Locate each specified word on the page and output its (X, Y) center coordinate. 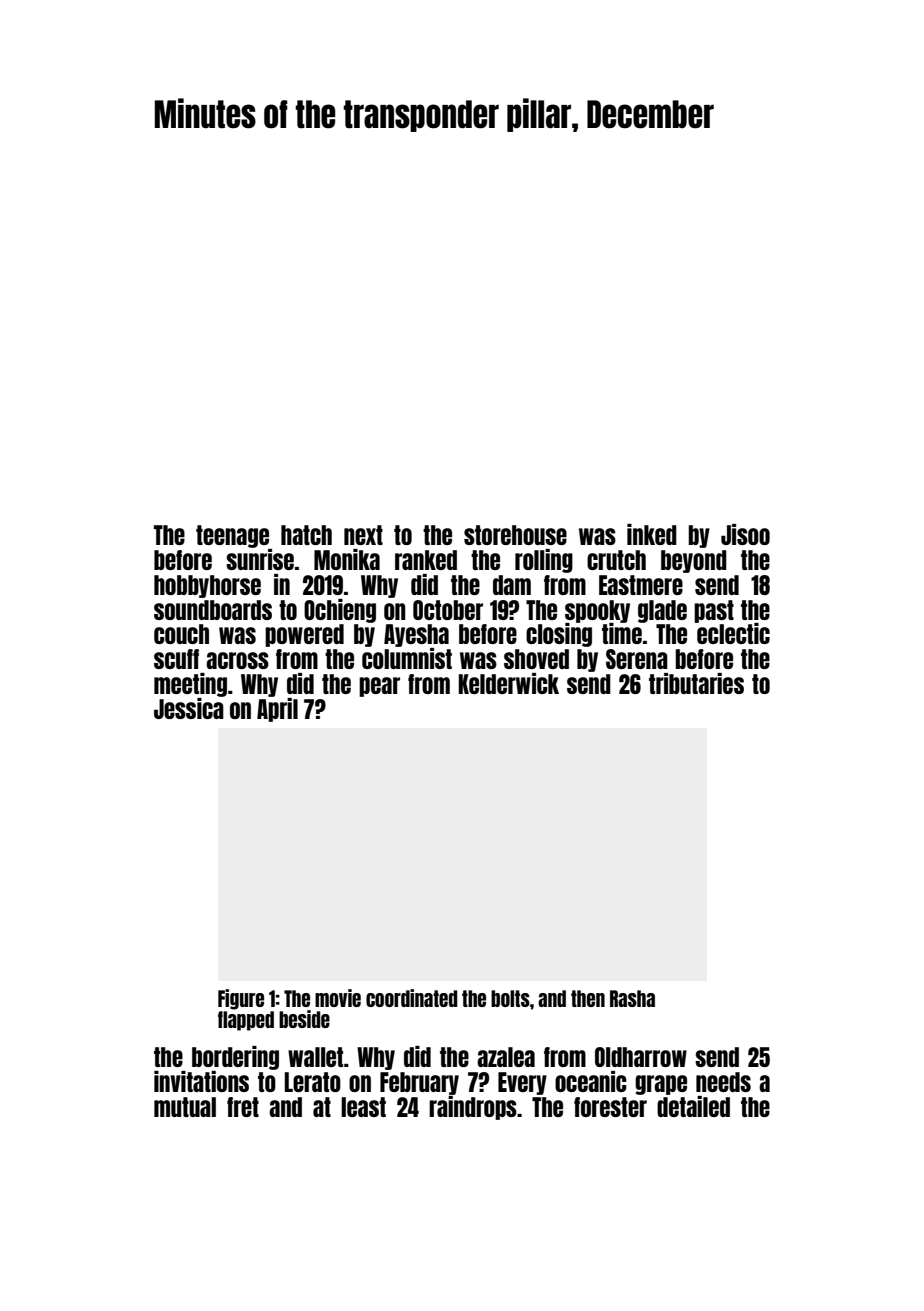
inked (652, 534)
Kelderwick (509, 683)
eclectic (733, 633)
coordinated (412, 998)
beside (304, 1019)
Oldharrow (641, 1057)
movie (338, 998)
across (237, 660)
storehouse (515, 535)
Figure (241, 999)
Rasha (632, 998)
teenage (232, 536)
